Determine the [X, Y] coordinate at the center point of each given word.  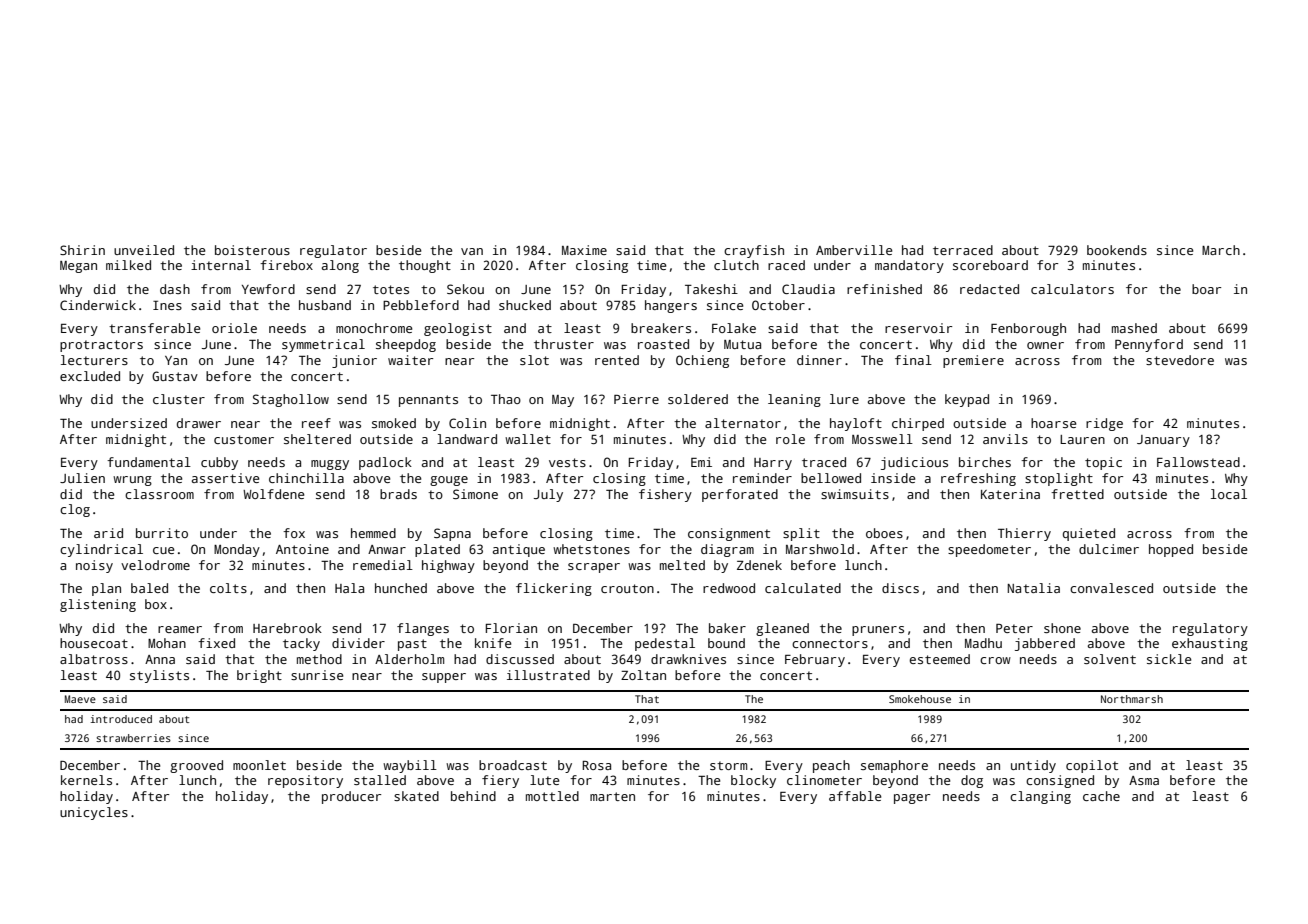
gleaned [782, 629]
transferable [154, 328]
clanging [1040, 797]
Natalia [1033, 588]
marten [612, 796]
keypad [967, 400]
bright [259, 676]
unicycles [94, 813]
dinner [819, 360]
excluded [90, 376]
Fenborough [1028, 329]
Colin [467, 423]
